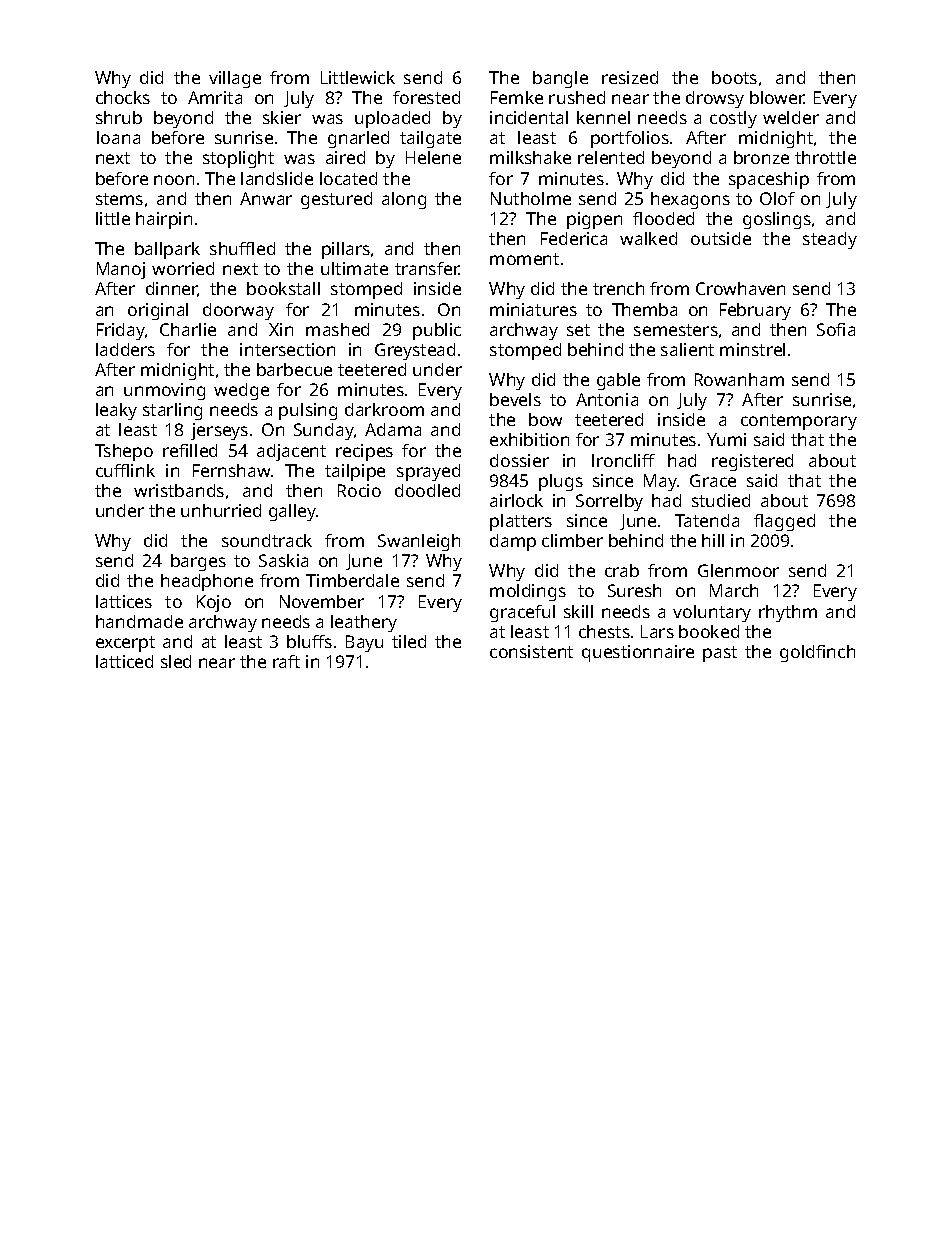 The image size is (952, 1233). I want to click on contemporary, so click(799, 422).
